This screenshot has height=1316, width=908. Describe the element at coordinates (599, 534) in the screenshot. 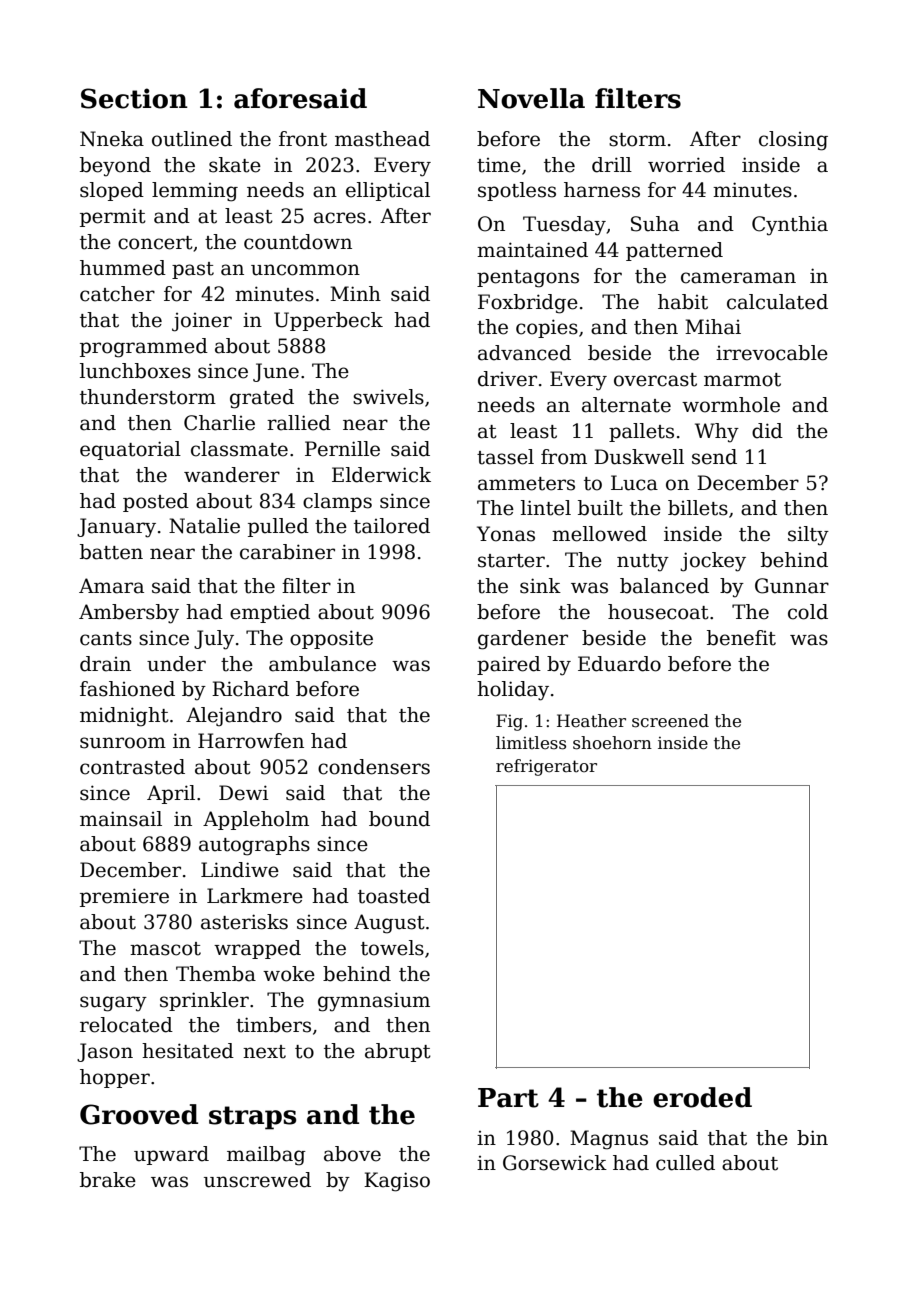

I see `mellowed` at that location.
